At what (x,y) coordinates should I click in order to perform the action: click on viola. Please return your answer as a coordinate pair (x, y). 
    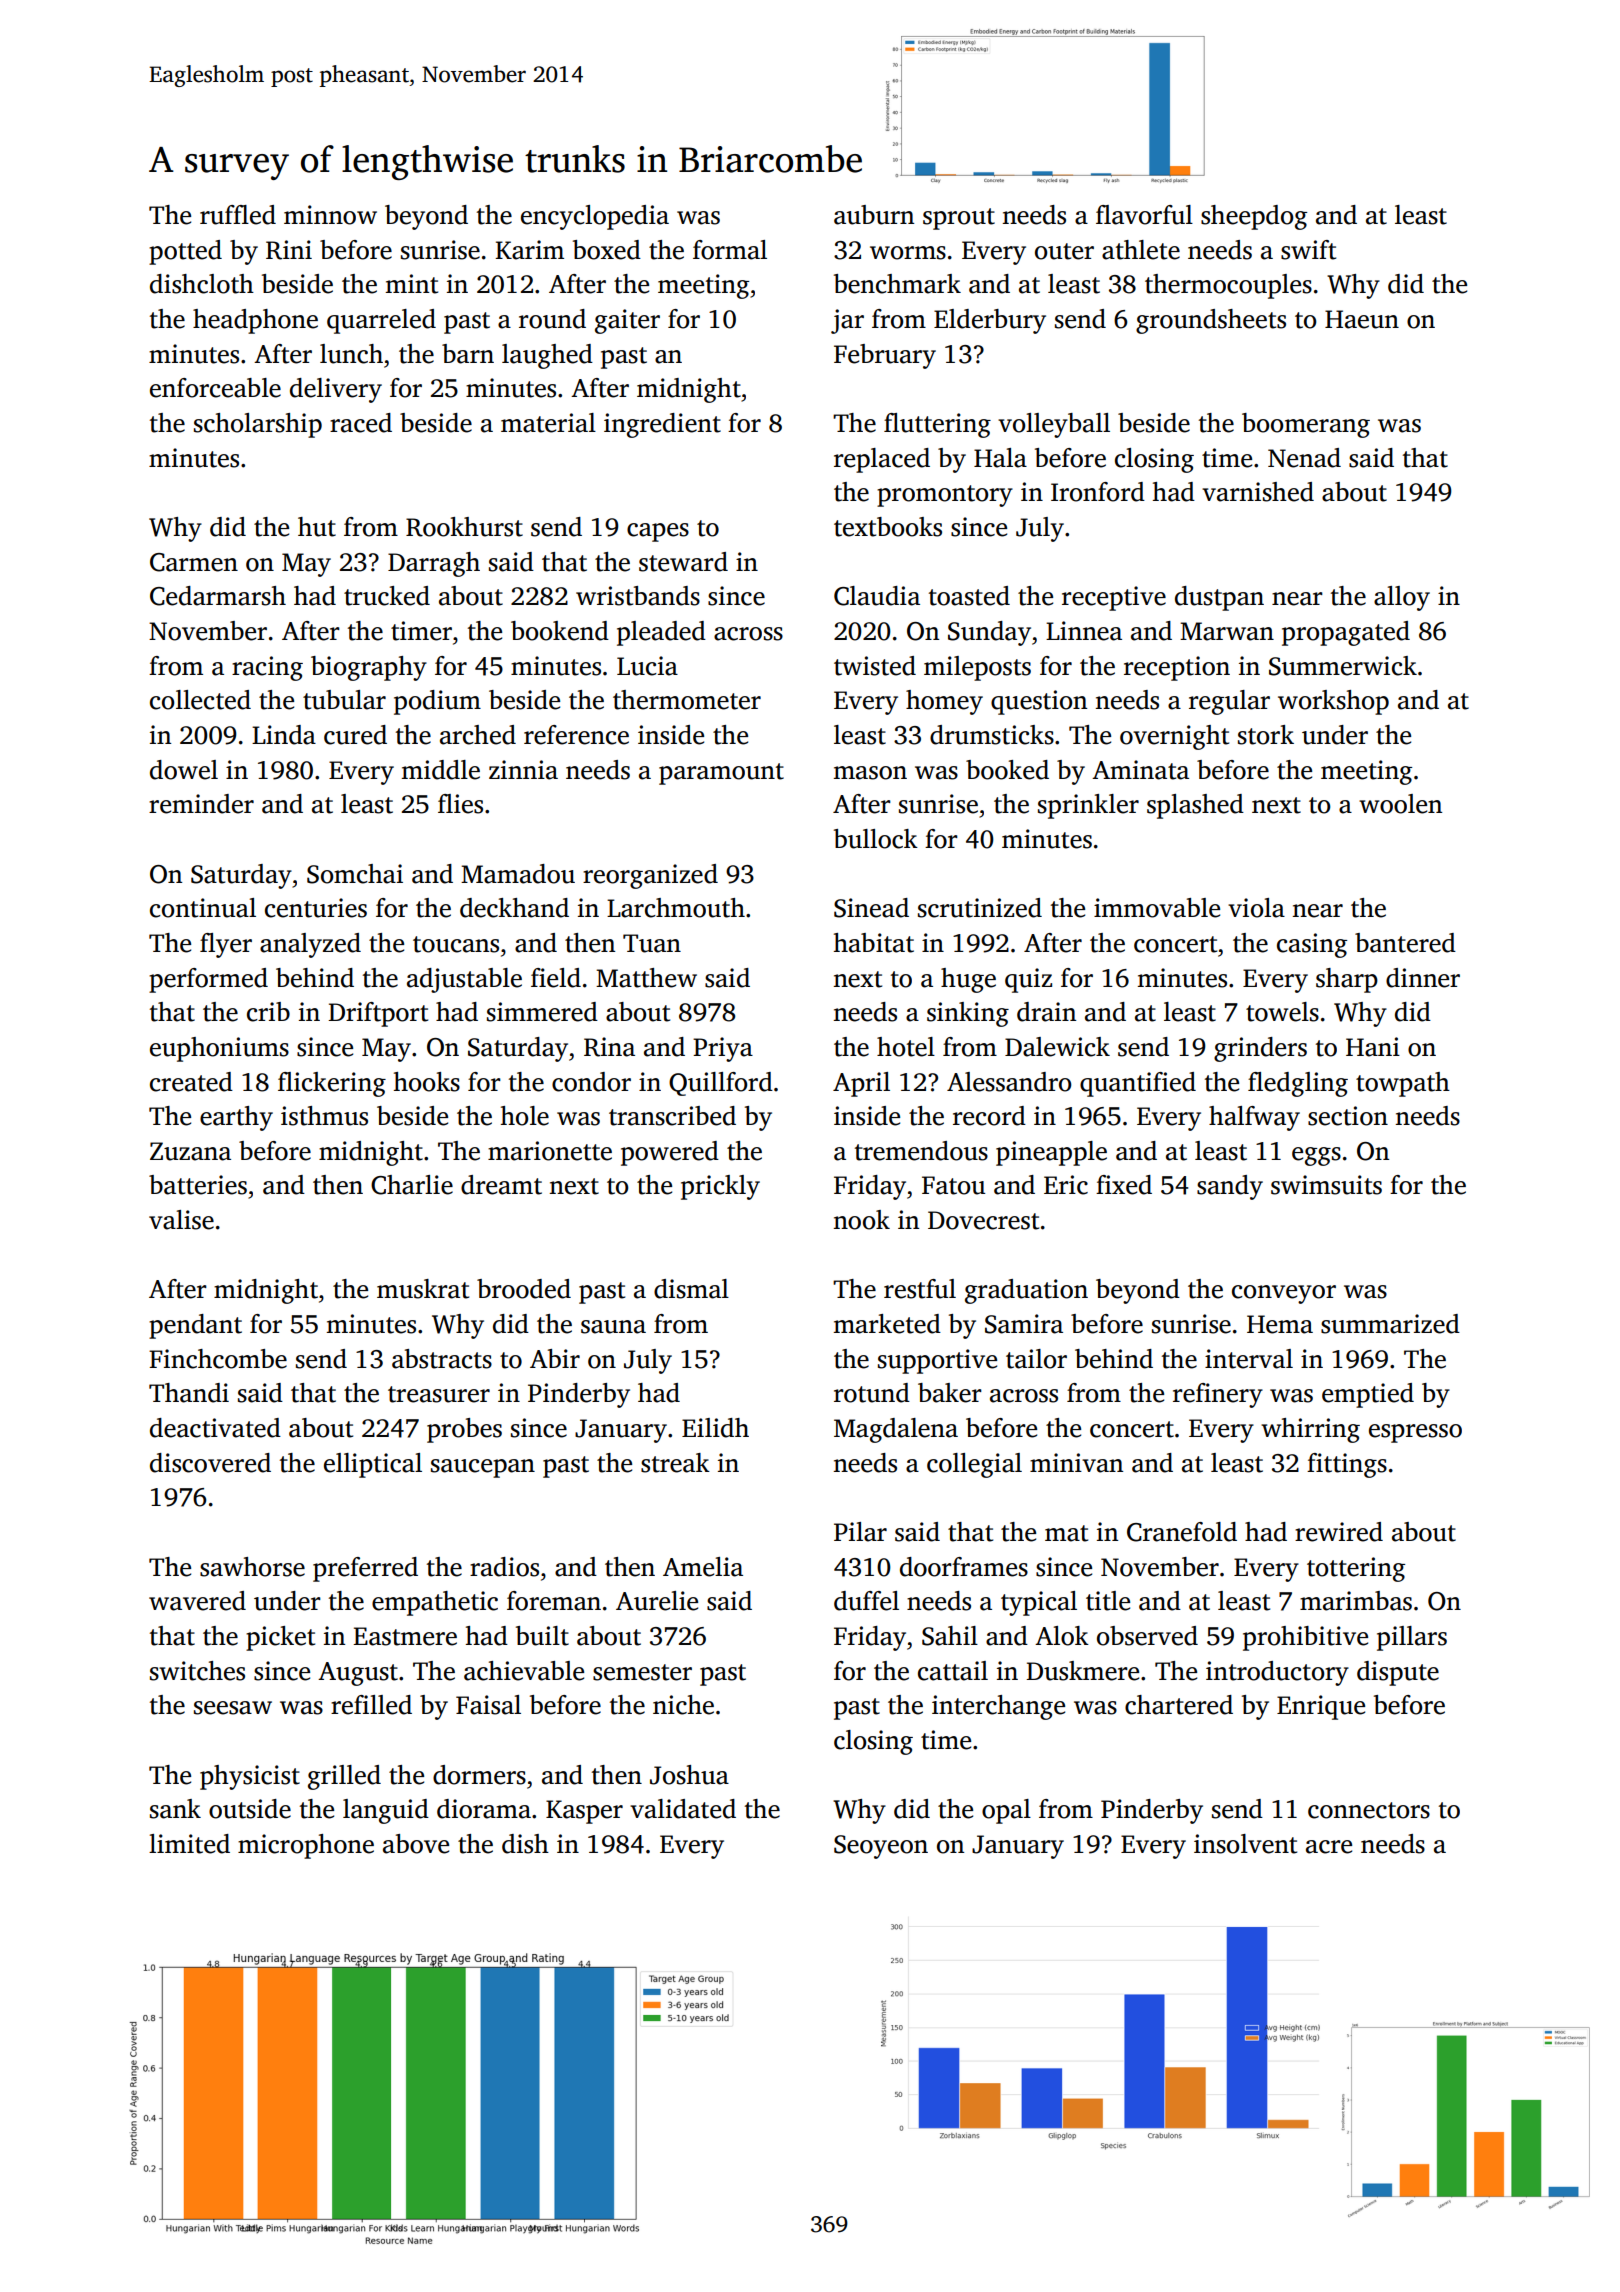
    Looking at the image, I should click on (1256, 908).
